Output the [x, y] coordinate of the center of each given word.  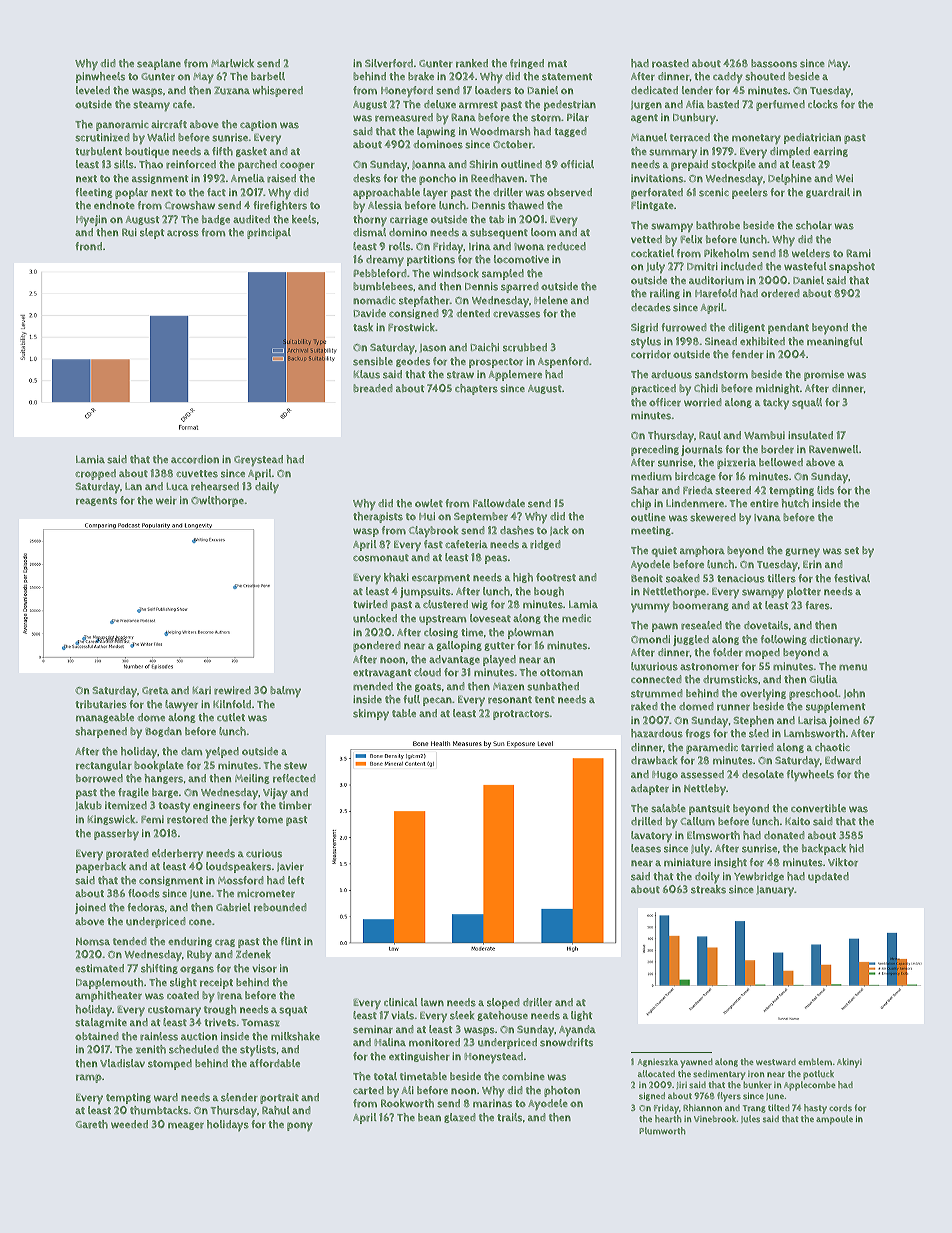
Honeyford [407, 92]
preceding [655, 450]
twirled [370, 604]
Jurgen [646, 105]
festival [852, 578]
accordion [195, 459]
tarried [757, 747]
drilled [646, 821]
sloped [503, 1003]
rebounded [280, 907]
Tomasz [261, 1023]
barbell [268, 76]
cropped [95, 474]
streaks [708, 889]
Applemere [515, 375]
